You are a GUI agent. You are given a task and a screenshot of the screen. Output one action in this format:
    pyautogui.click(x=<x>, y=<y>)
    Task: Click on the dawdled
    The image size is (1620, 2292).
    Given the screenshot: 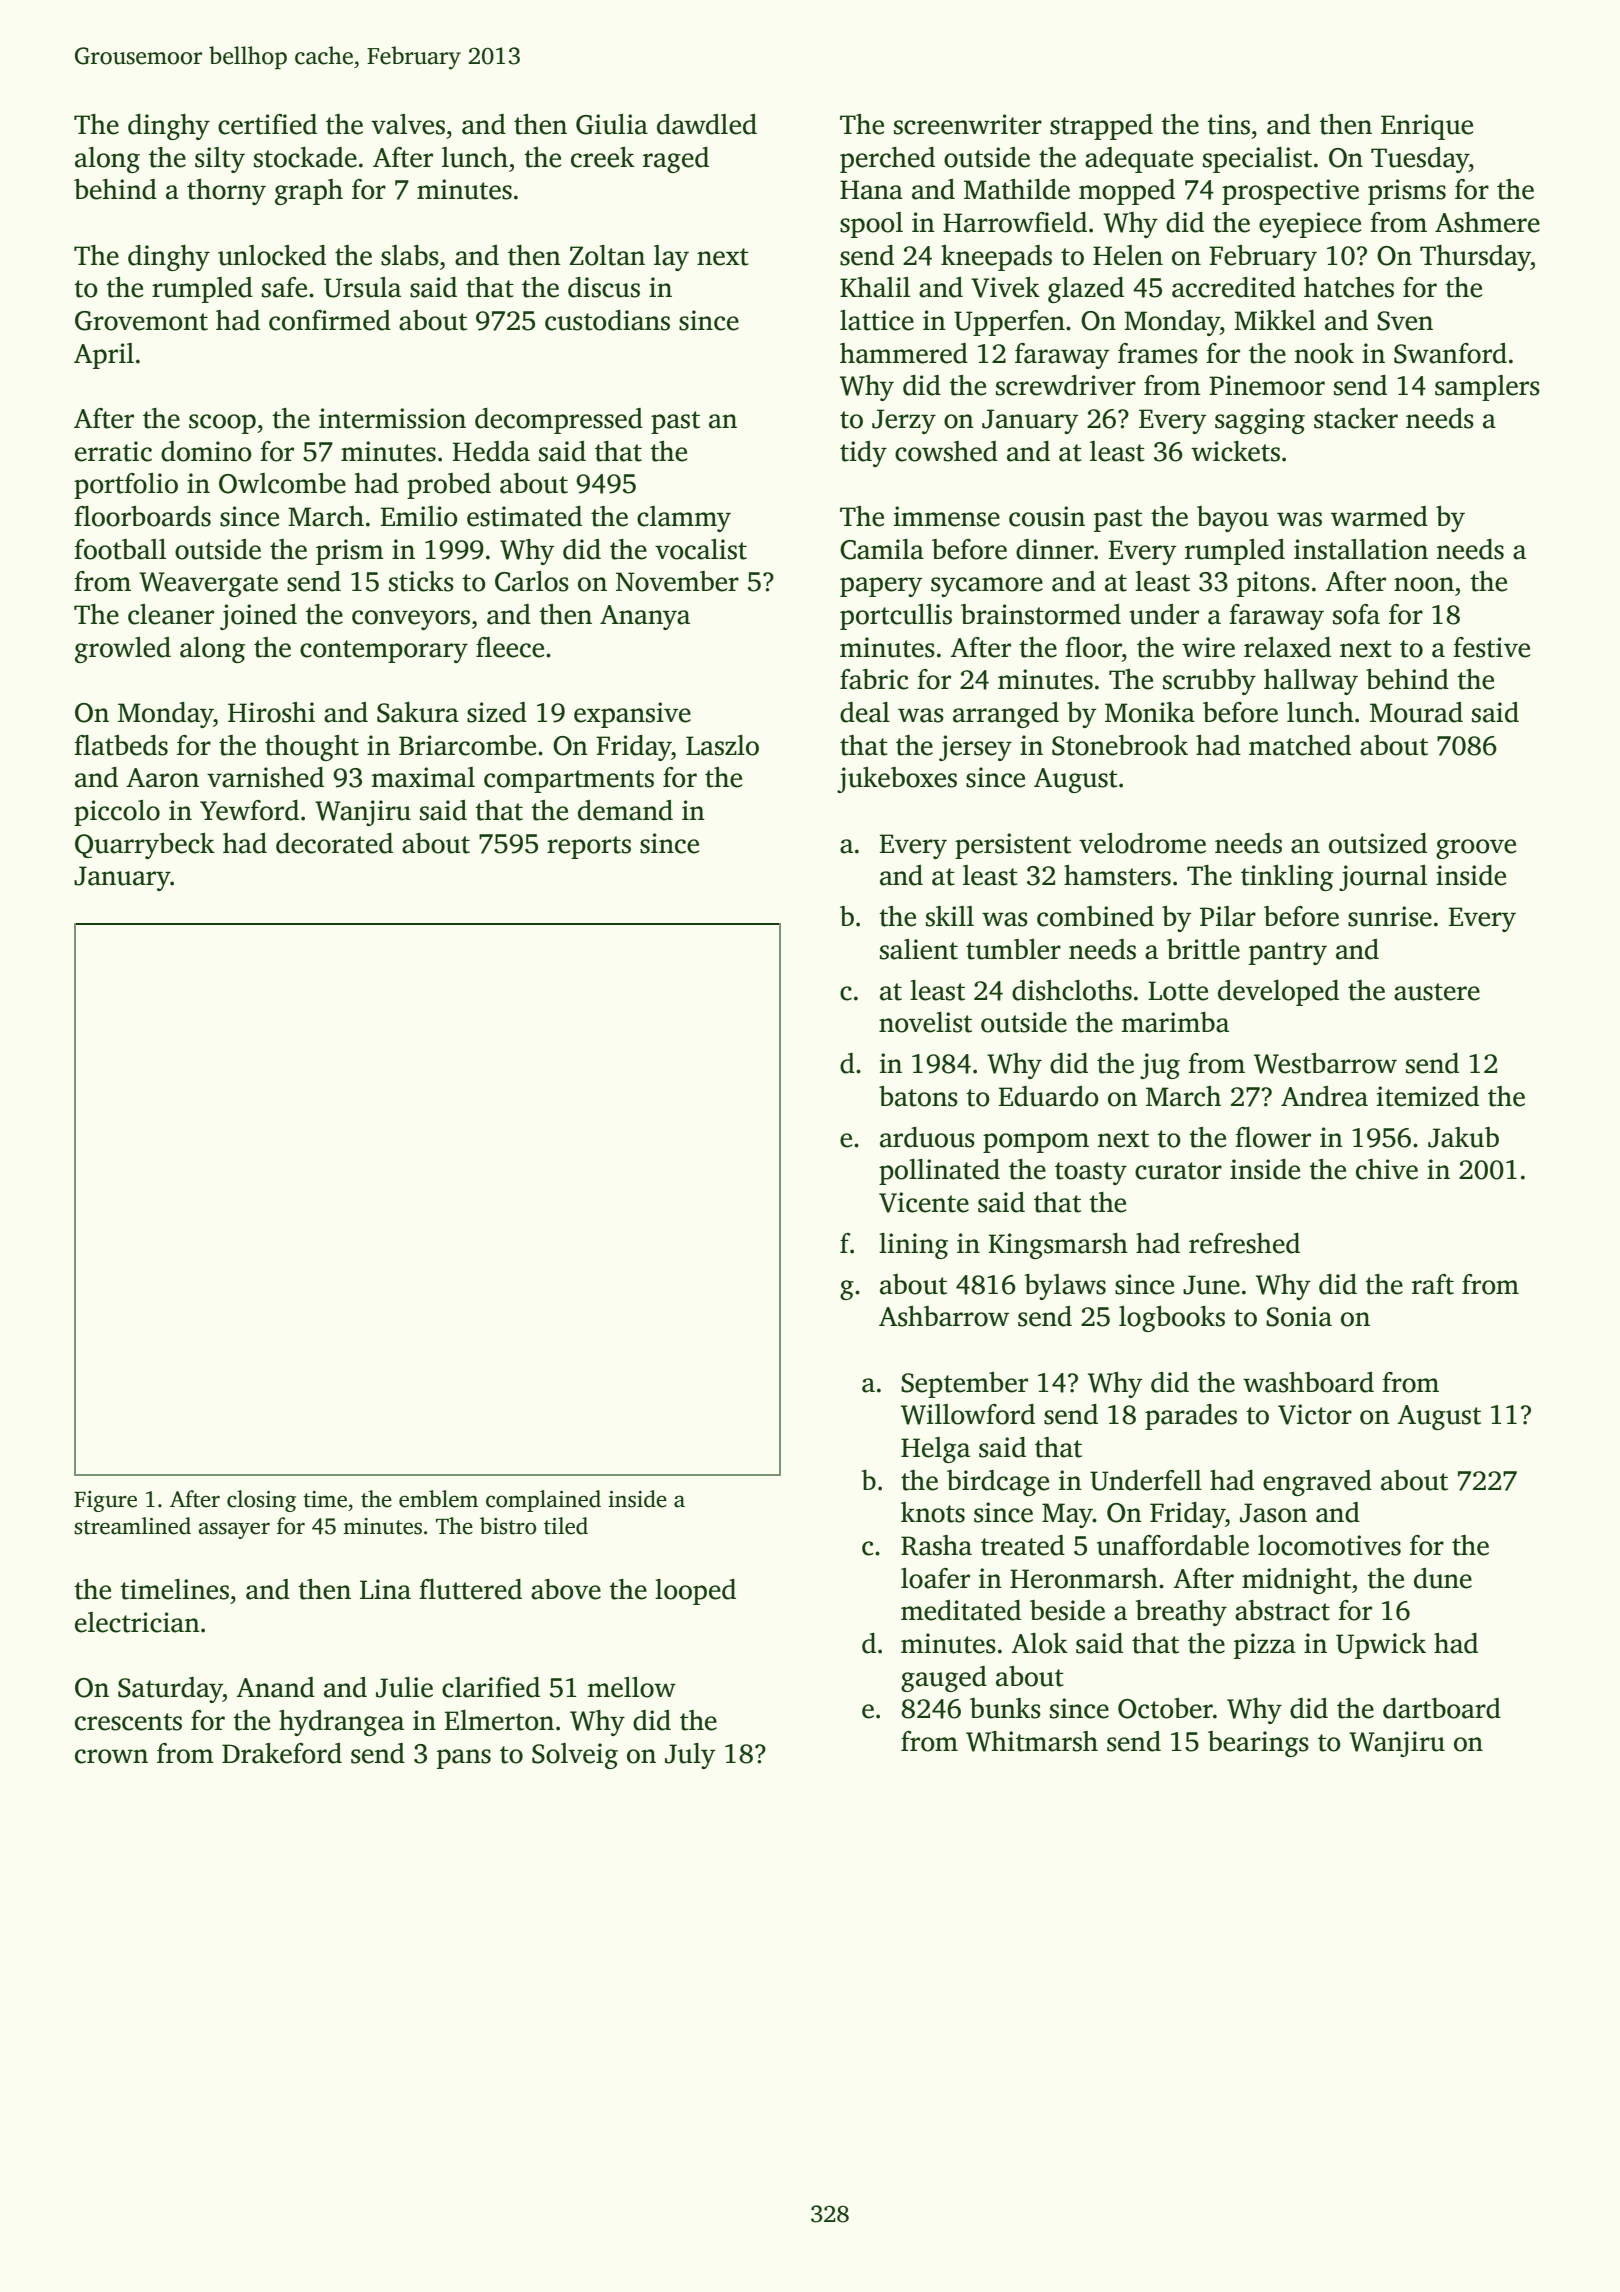 What is the action you would take?
    pyautogui.click(x=707, y=124)
